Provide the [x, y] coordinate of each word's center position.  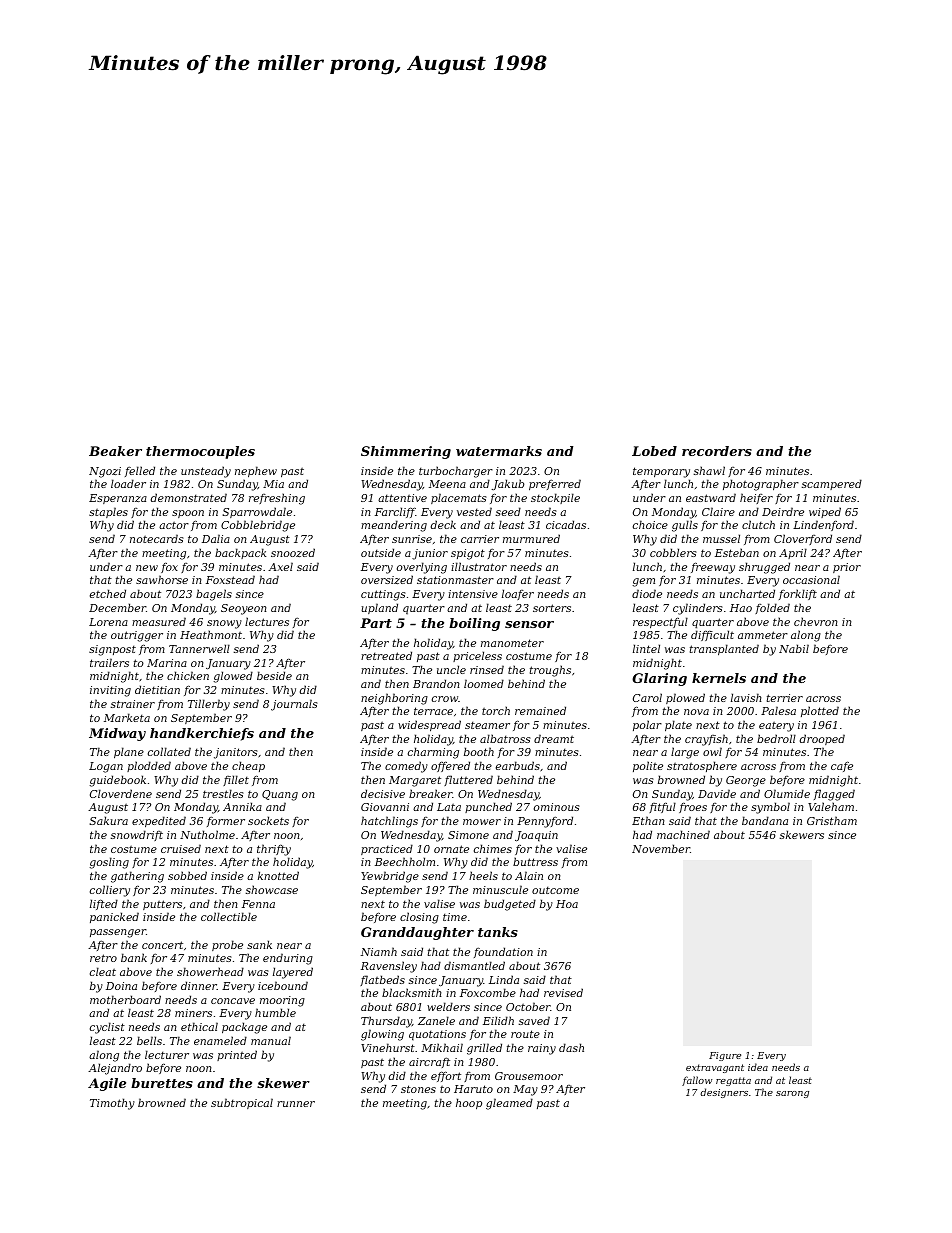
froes [693, 808]
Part [376, 623]
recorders [717, 451]
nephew [256, 472]
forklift [798, 594]
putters [162, 905]
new [147, 568]
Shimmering [406, 452]
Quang [280, 795]
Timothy [112, 1104]
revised [563, 992]
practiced [387, 849]
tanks [498, 932]
